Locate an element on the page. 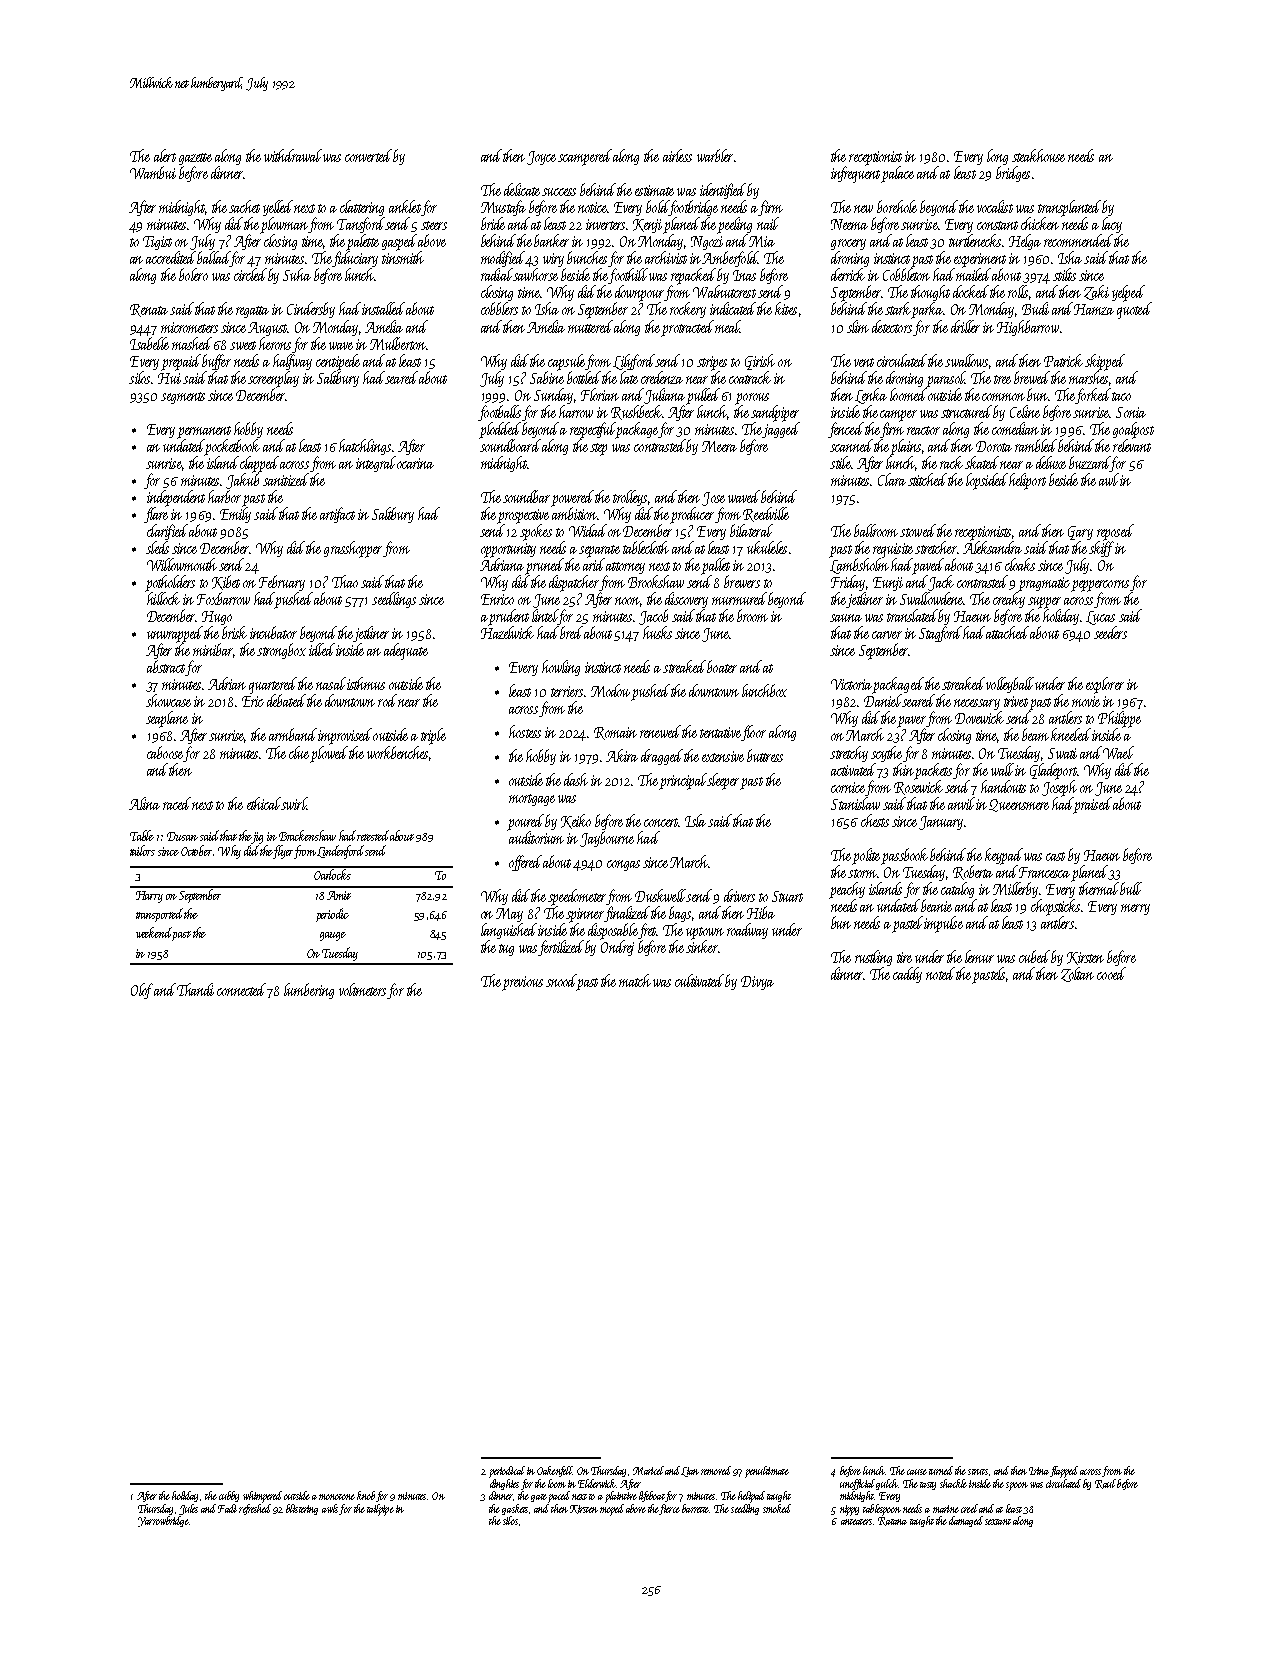  carver is located at coordinates (887, 635).
